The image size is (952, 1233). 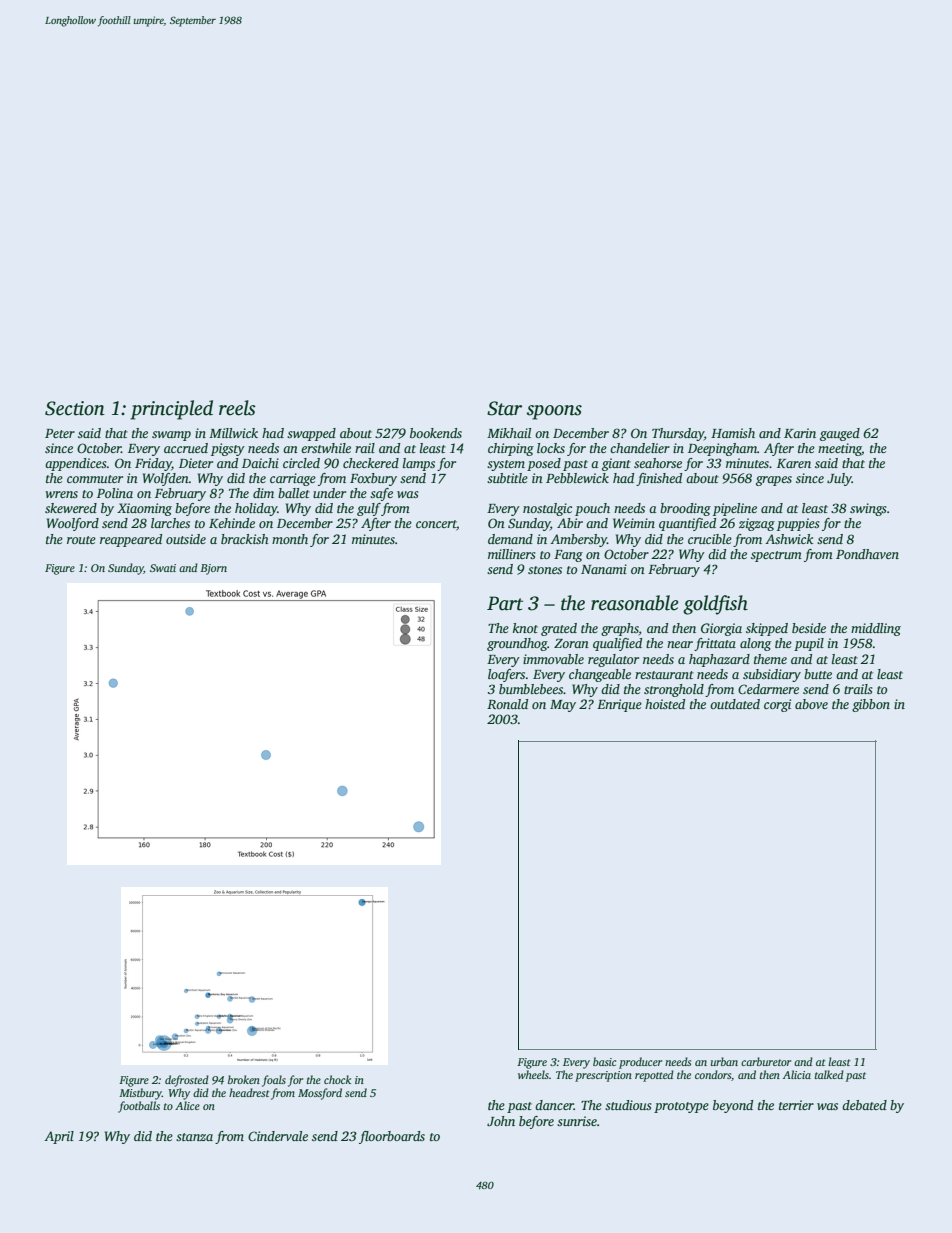 What do you see at coordinates (337, 1079) in the document?
I see `chock` at bounding box center [337, 1079].
